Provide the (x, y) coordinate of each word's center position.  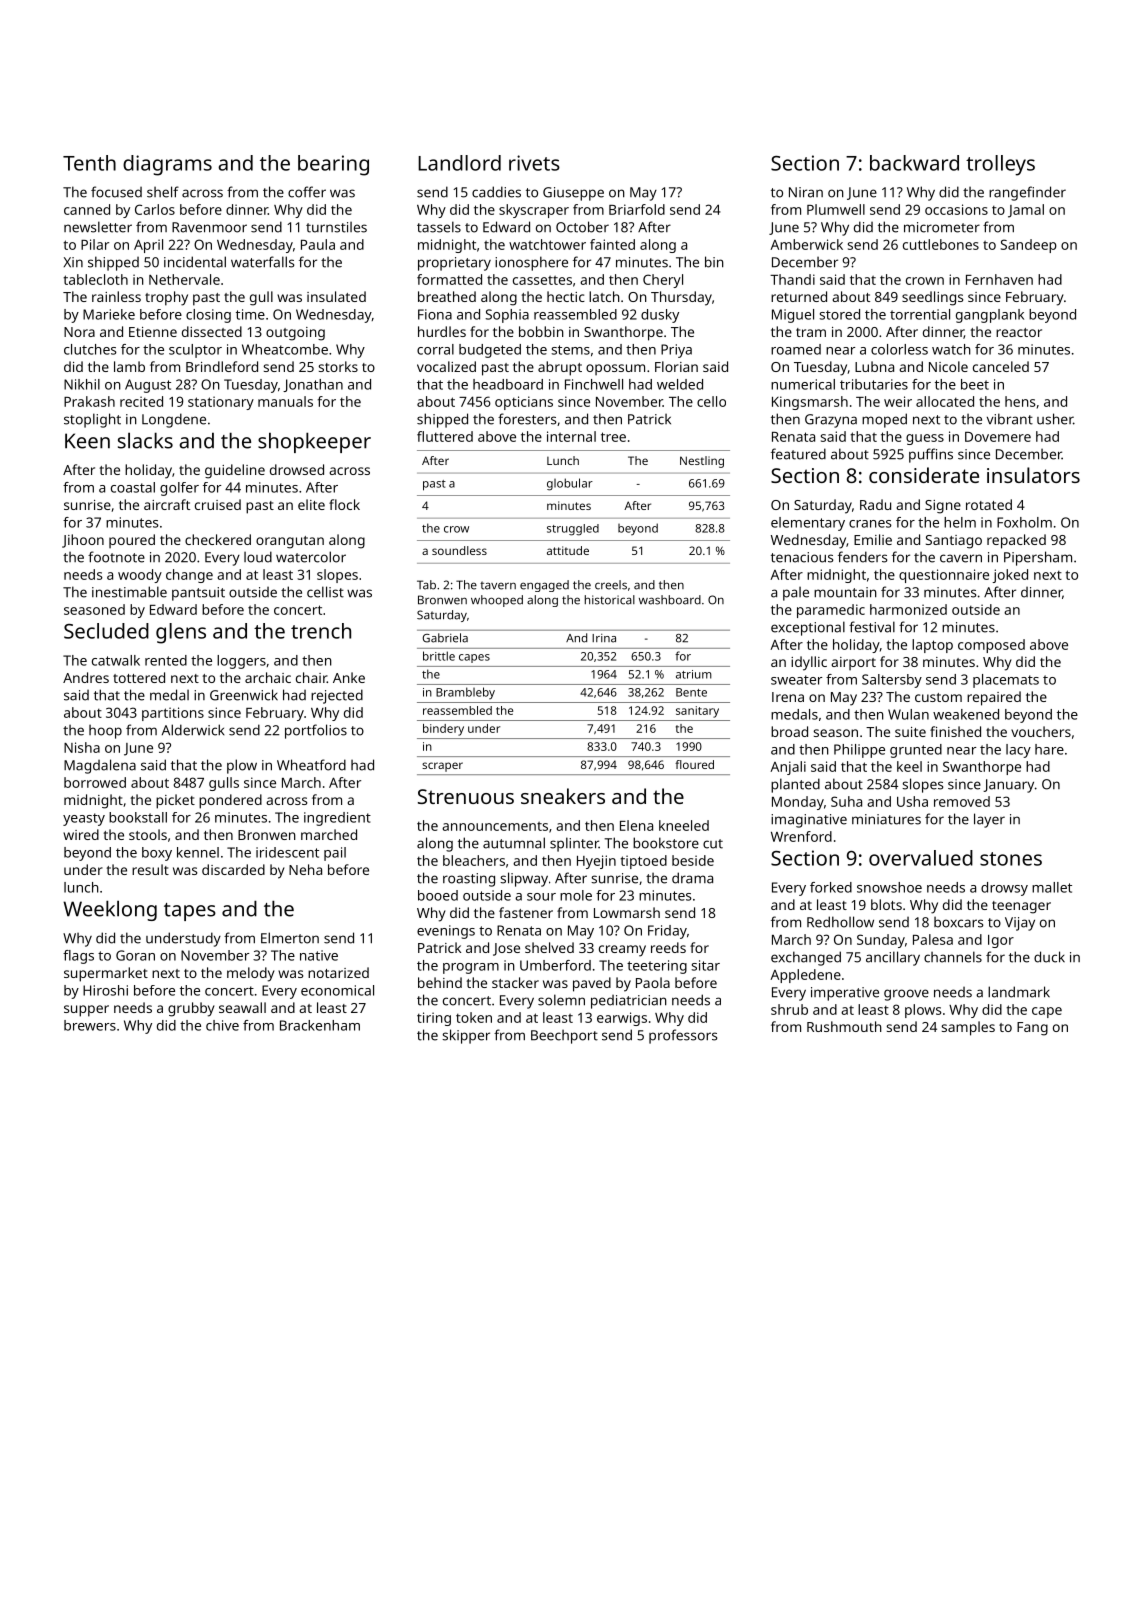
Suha (846, 801)
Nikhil (82, 384)
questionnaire (944, 576)
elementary (808, 524)
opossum (615, 369)
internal (571, 436)
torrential (920, 314)
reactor (1019, 332)
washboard (670, 600)
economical (337, 990)
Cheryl (663, 281)
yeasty (84, 819)
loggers (241, 662)
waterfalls (262, 262)
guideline (235, 471)
